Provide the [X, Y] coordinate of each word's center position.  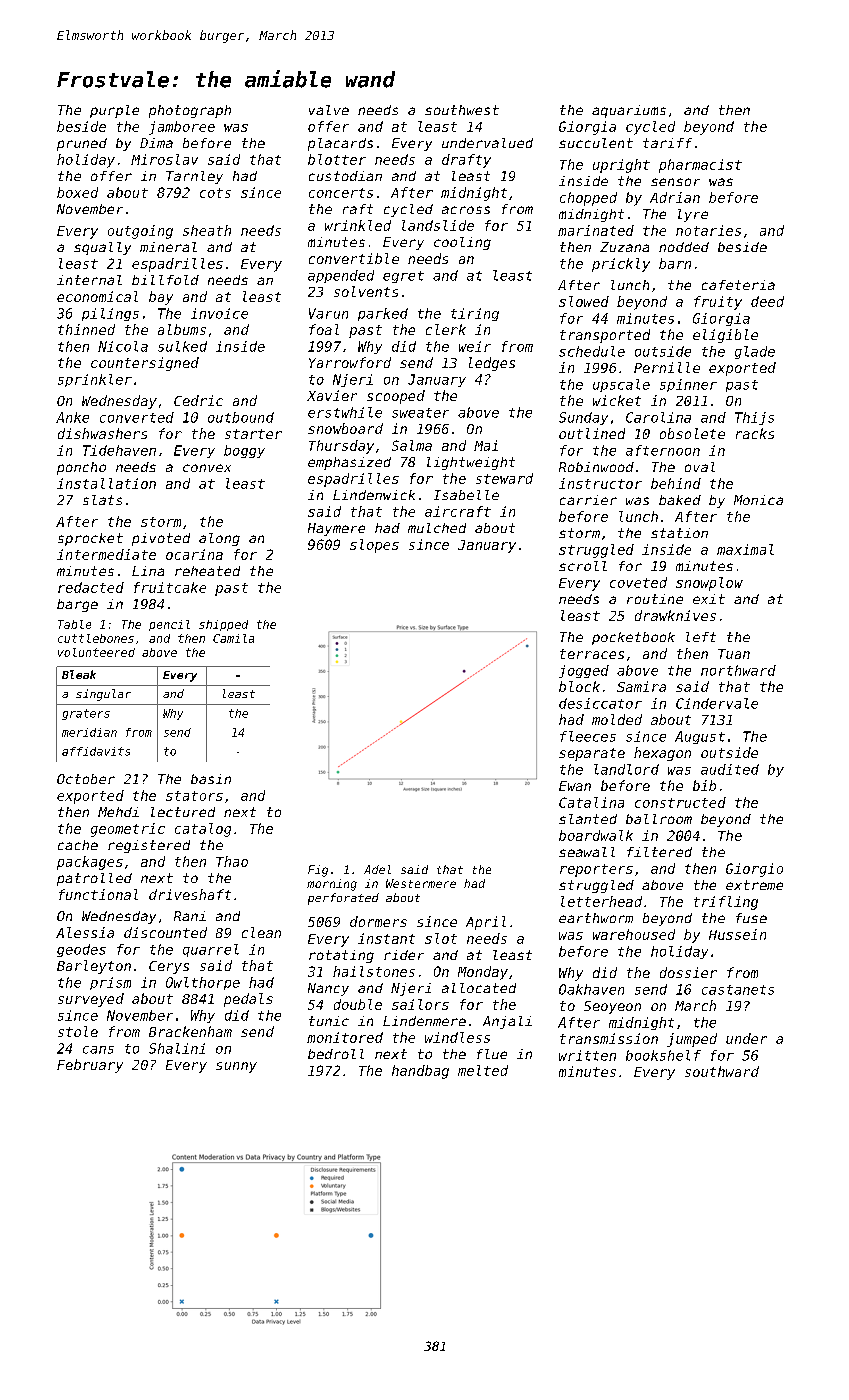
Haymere [336, 529]
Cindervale [717, 703]
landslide [438, 225]
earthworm [596, 918]
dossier [688, 972]
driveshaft [190, 894]
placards [340, 144]
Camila [233, 638]
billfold [165, 280]
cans [98, 1050]
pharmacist [700, 166]
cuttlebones [96, 638]
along [219, 539]
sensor [675, 182]
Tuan [734, 654]
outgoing [140, 232]
